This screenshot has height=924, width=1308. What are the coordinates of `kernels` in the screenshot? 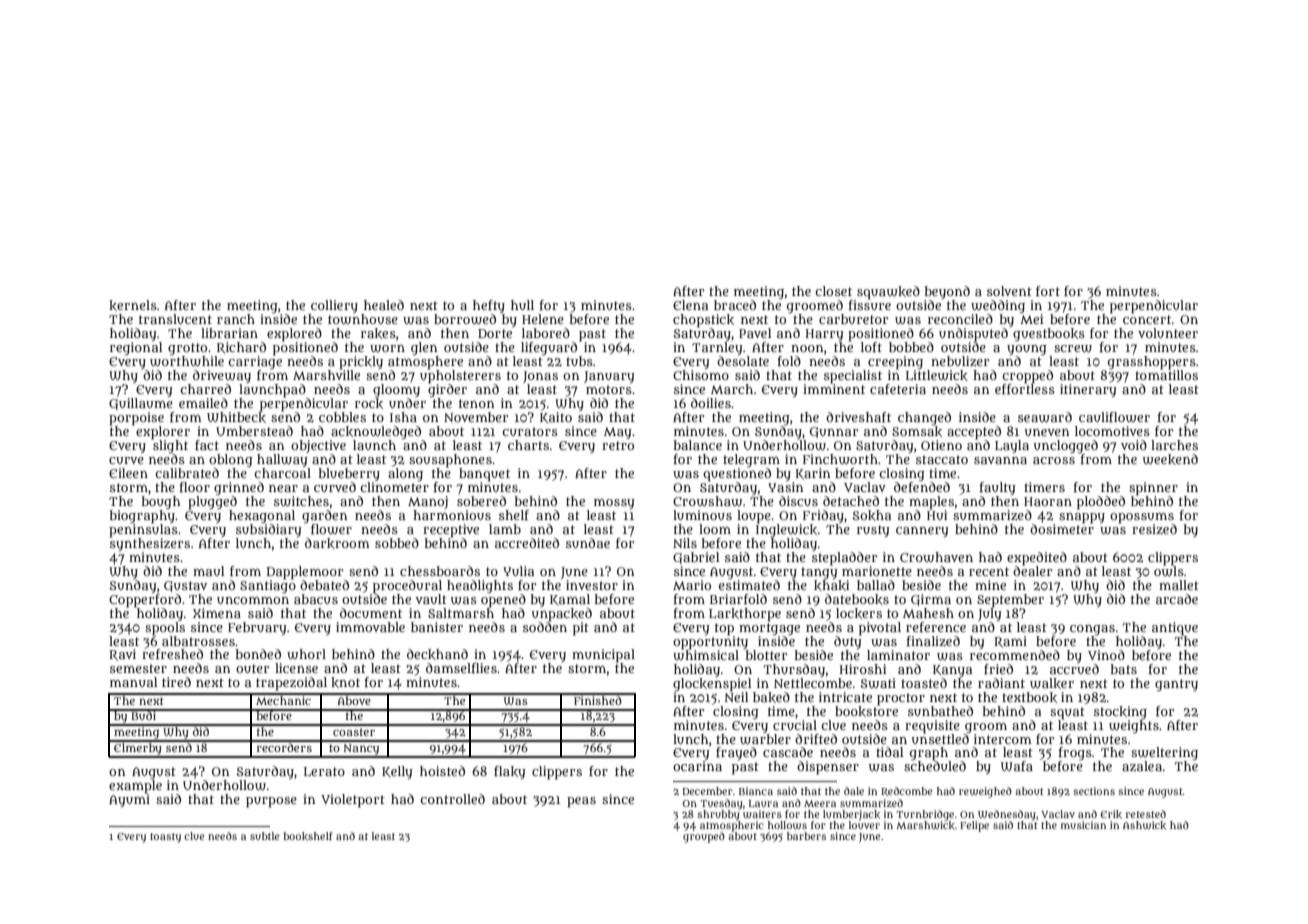 It's located at (133, 305).
